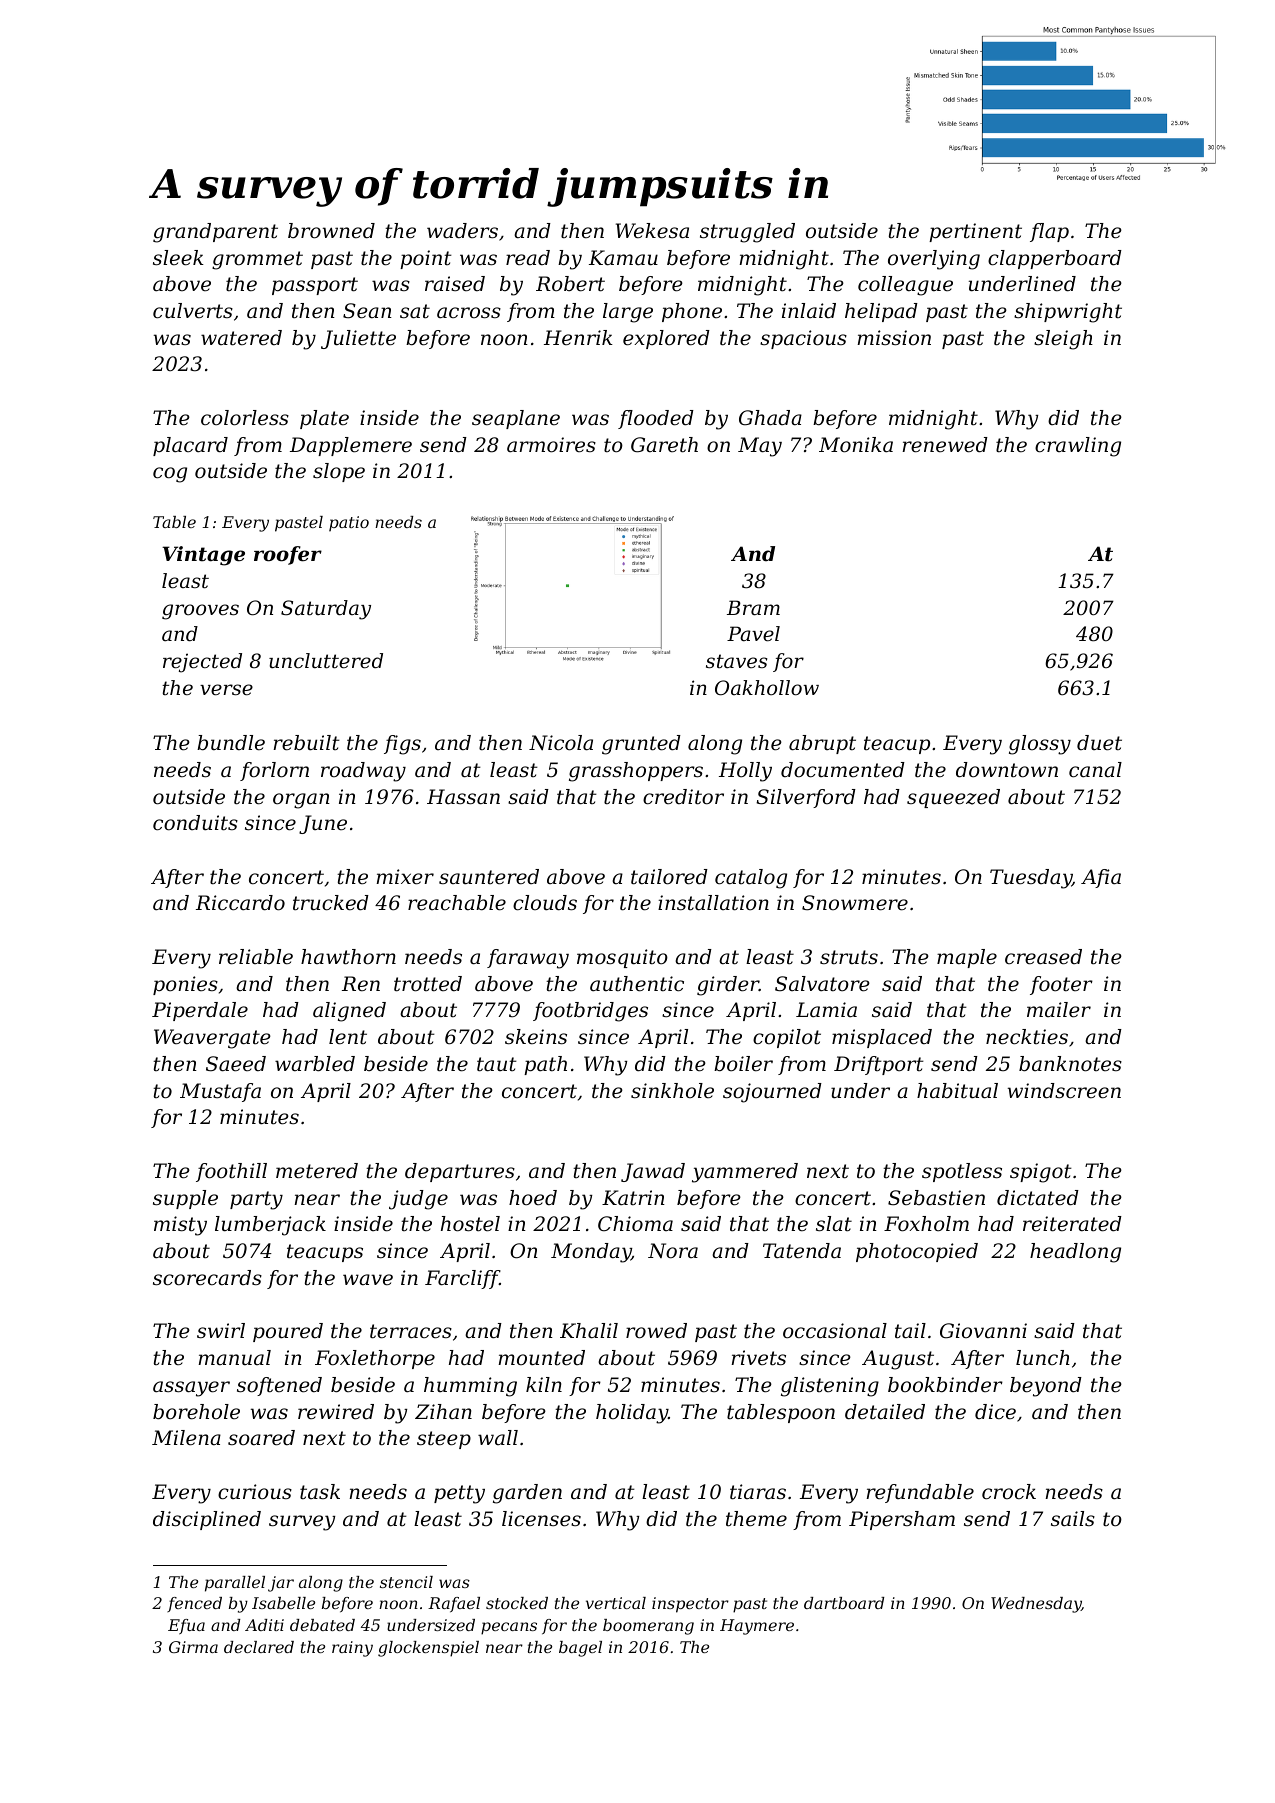 The height and width of the image is (1803, 1275). What do you see at coordinates (221, 1331) in the image?
I see `swirl` at bounding box center [221, 1331].
